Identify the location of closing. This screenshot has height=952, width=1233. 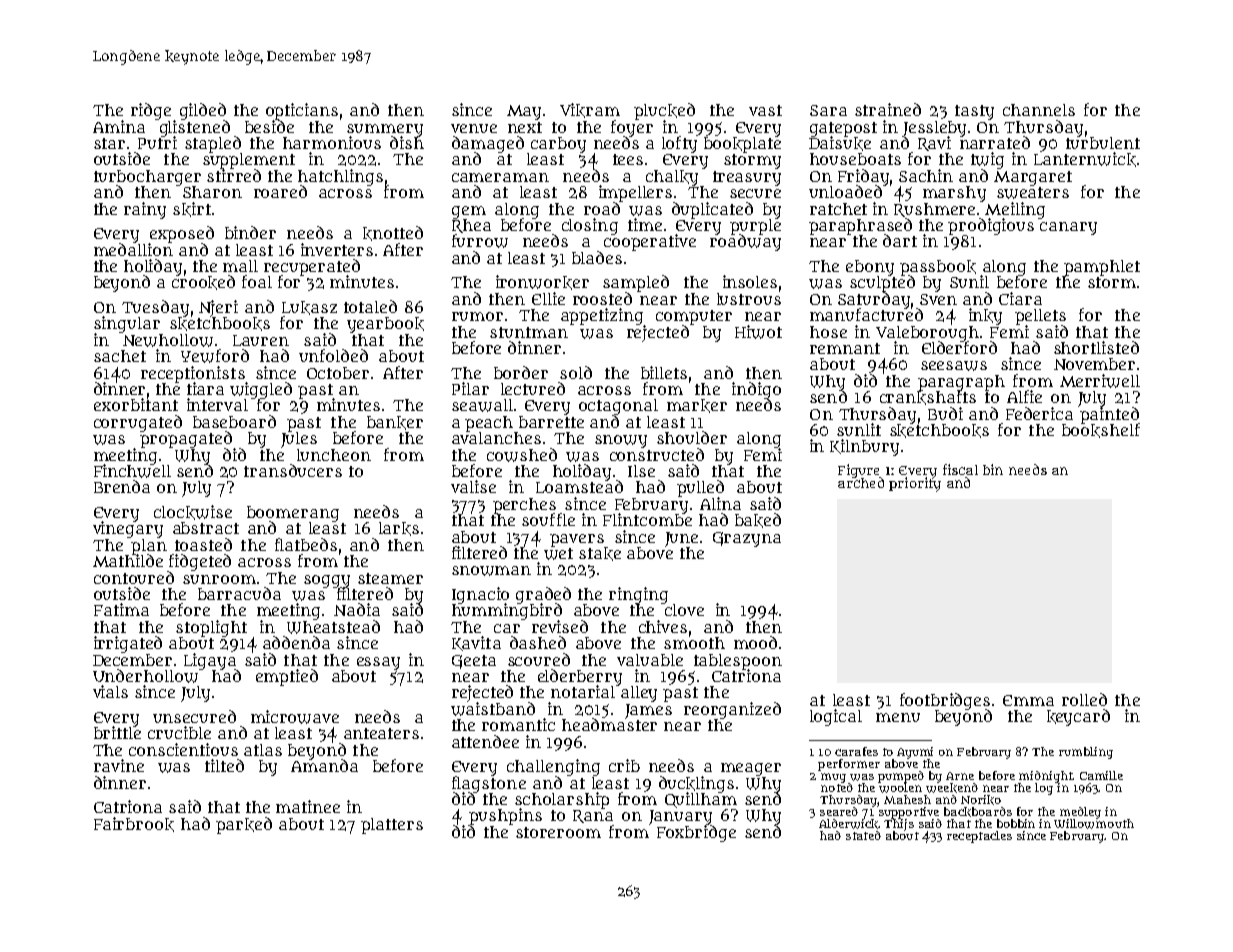
(590, 226).
